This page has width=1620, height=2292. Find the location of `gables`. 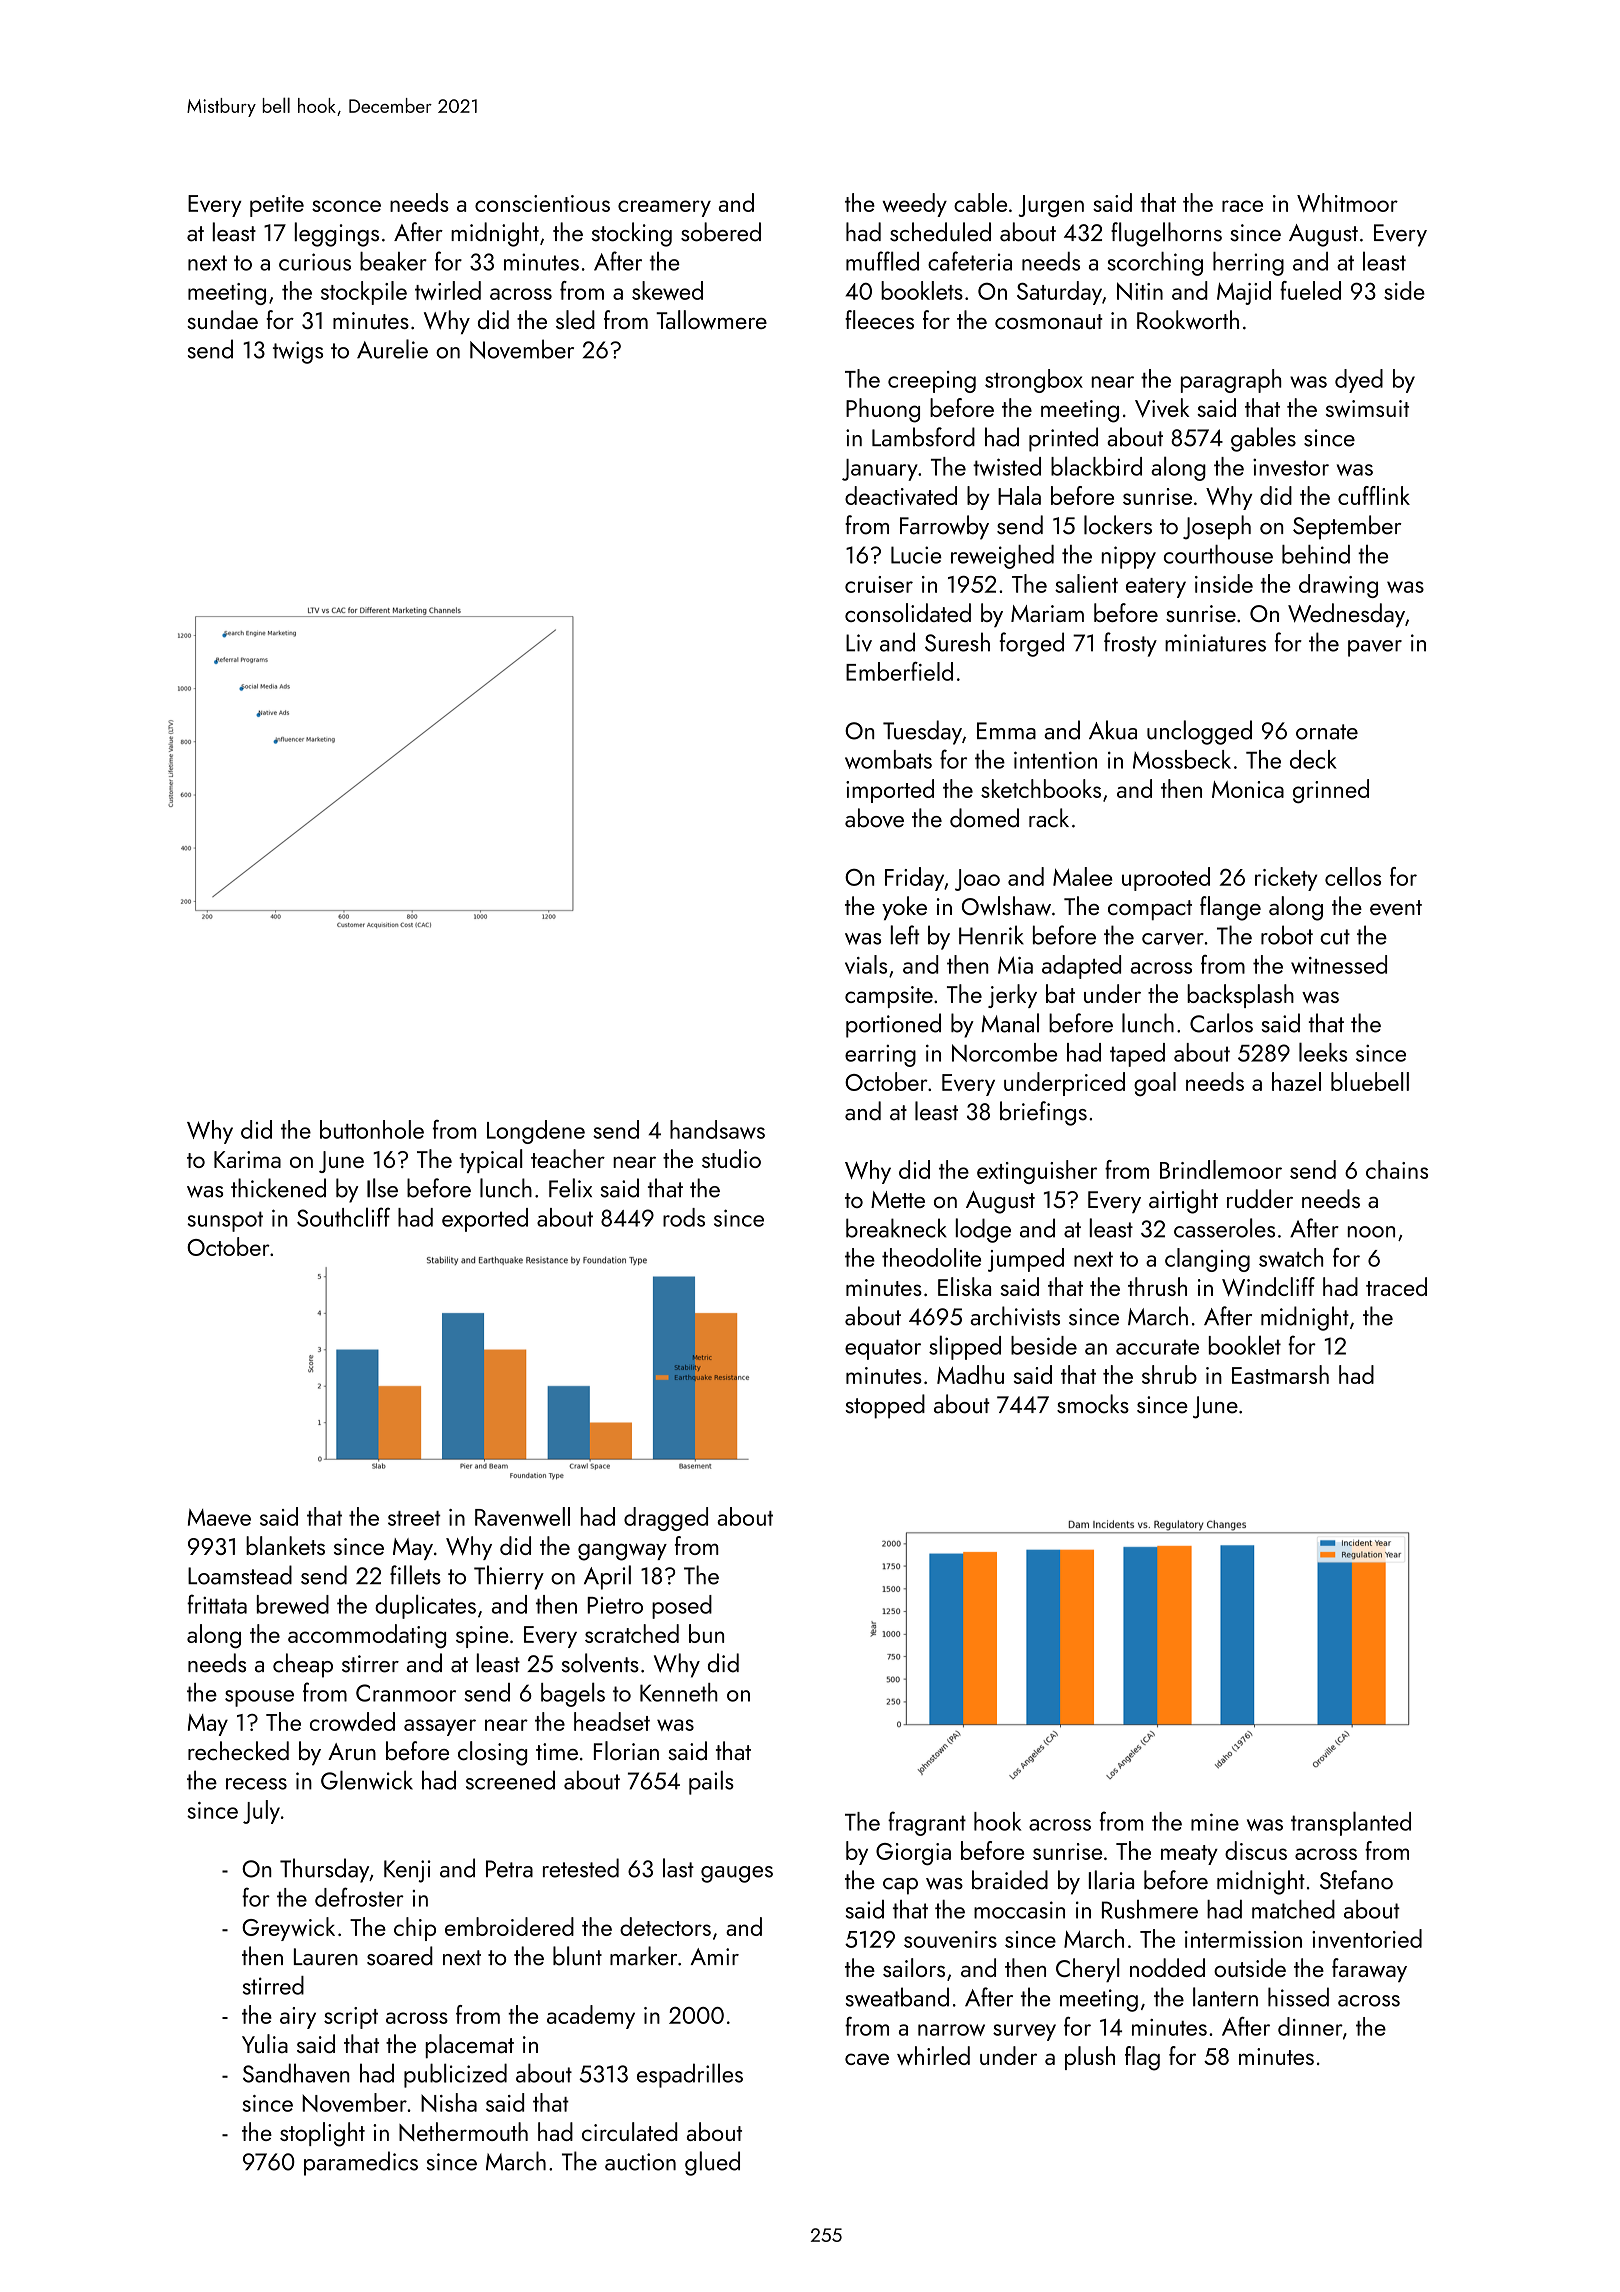

gables is located at coordinates (1263, 439).
